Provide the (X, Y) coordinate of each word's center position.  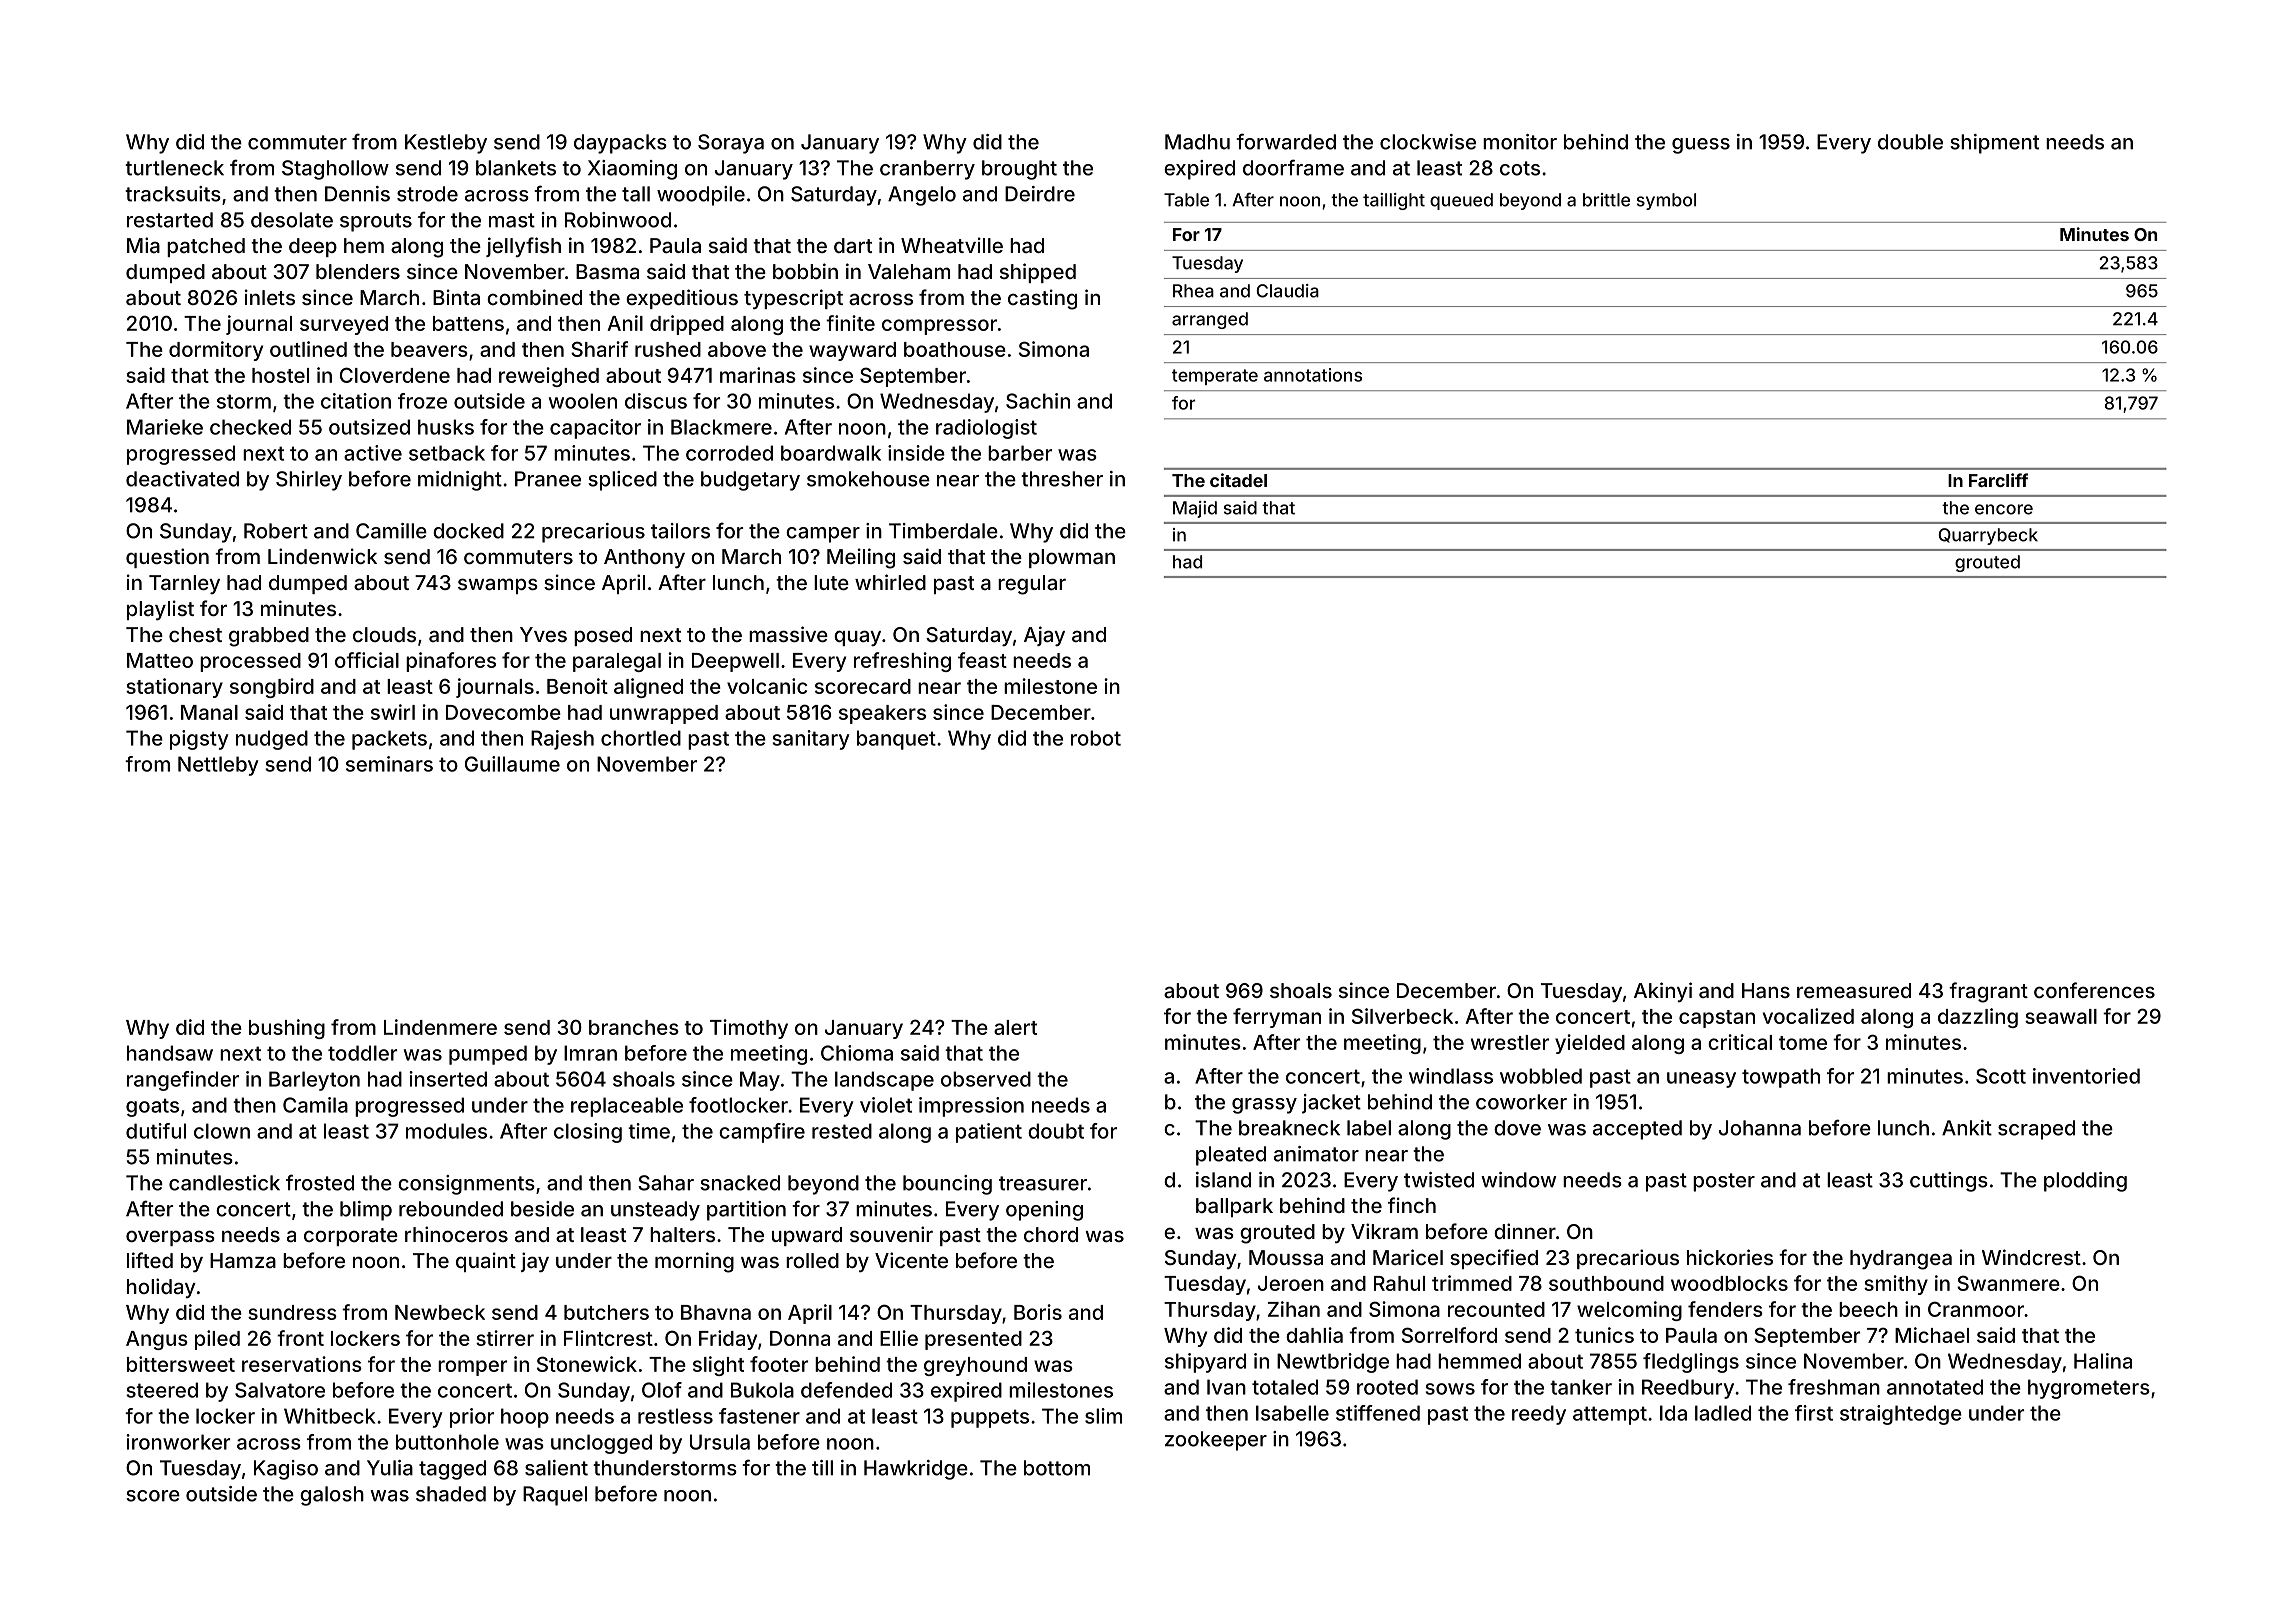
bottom (1057, 1468)
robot (1096, 738)
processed (250, 662)
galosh (332, 1496)
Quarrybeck (1988, 536)
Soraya (731, 144)
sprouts (376, 222)
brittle (1606, 200)
